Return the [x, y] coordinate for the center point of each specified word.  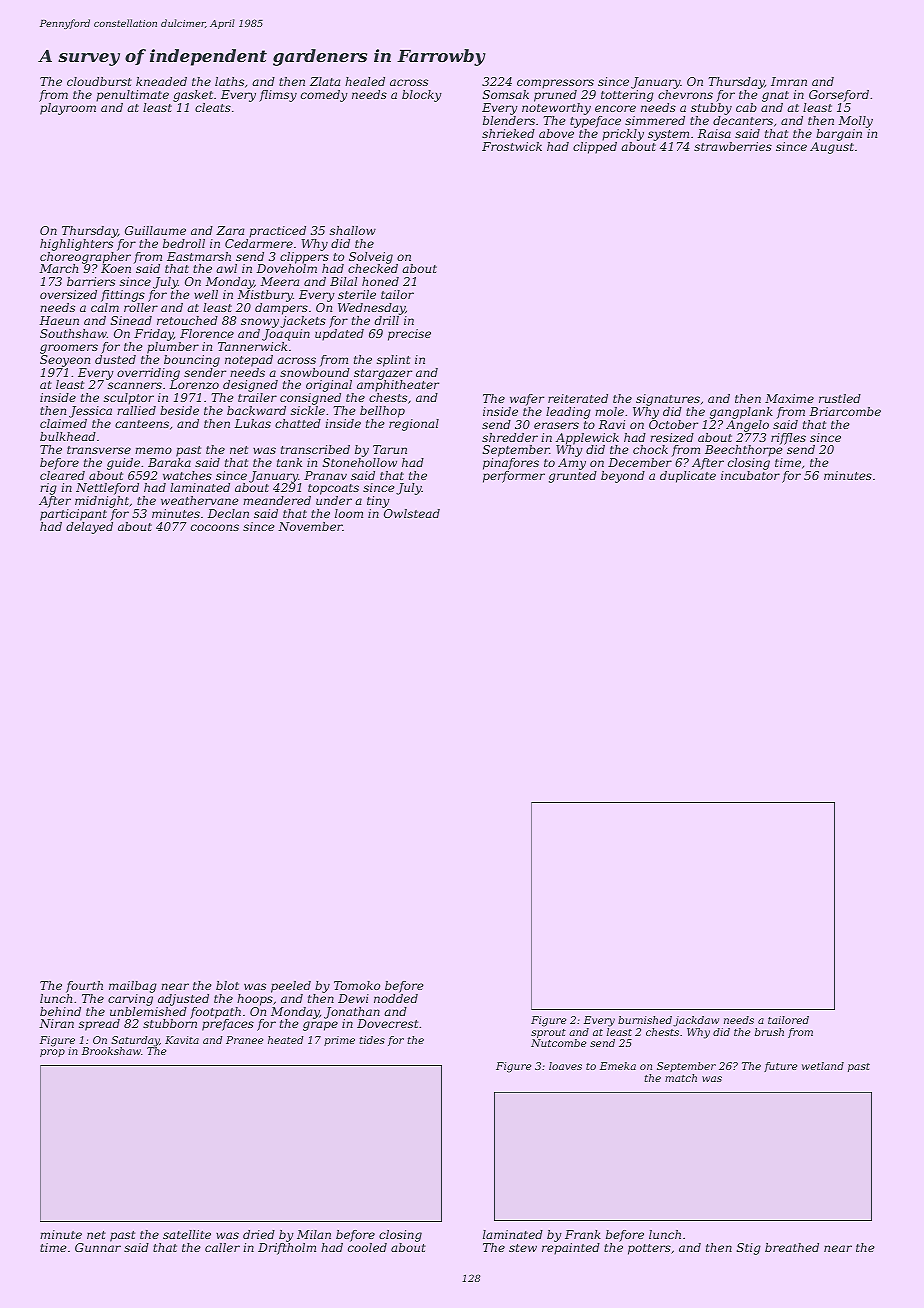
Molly [856, 122]
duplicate [688, 477]
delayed [89, 528]
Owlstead [412, 513]
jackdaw [696, 1021]
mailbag [133, 987]
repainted [571, 1249]
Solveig [371, 258]
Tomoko [357, 985]
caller [222, 1247]
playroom [68, 109]
